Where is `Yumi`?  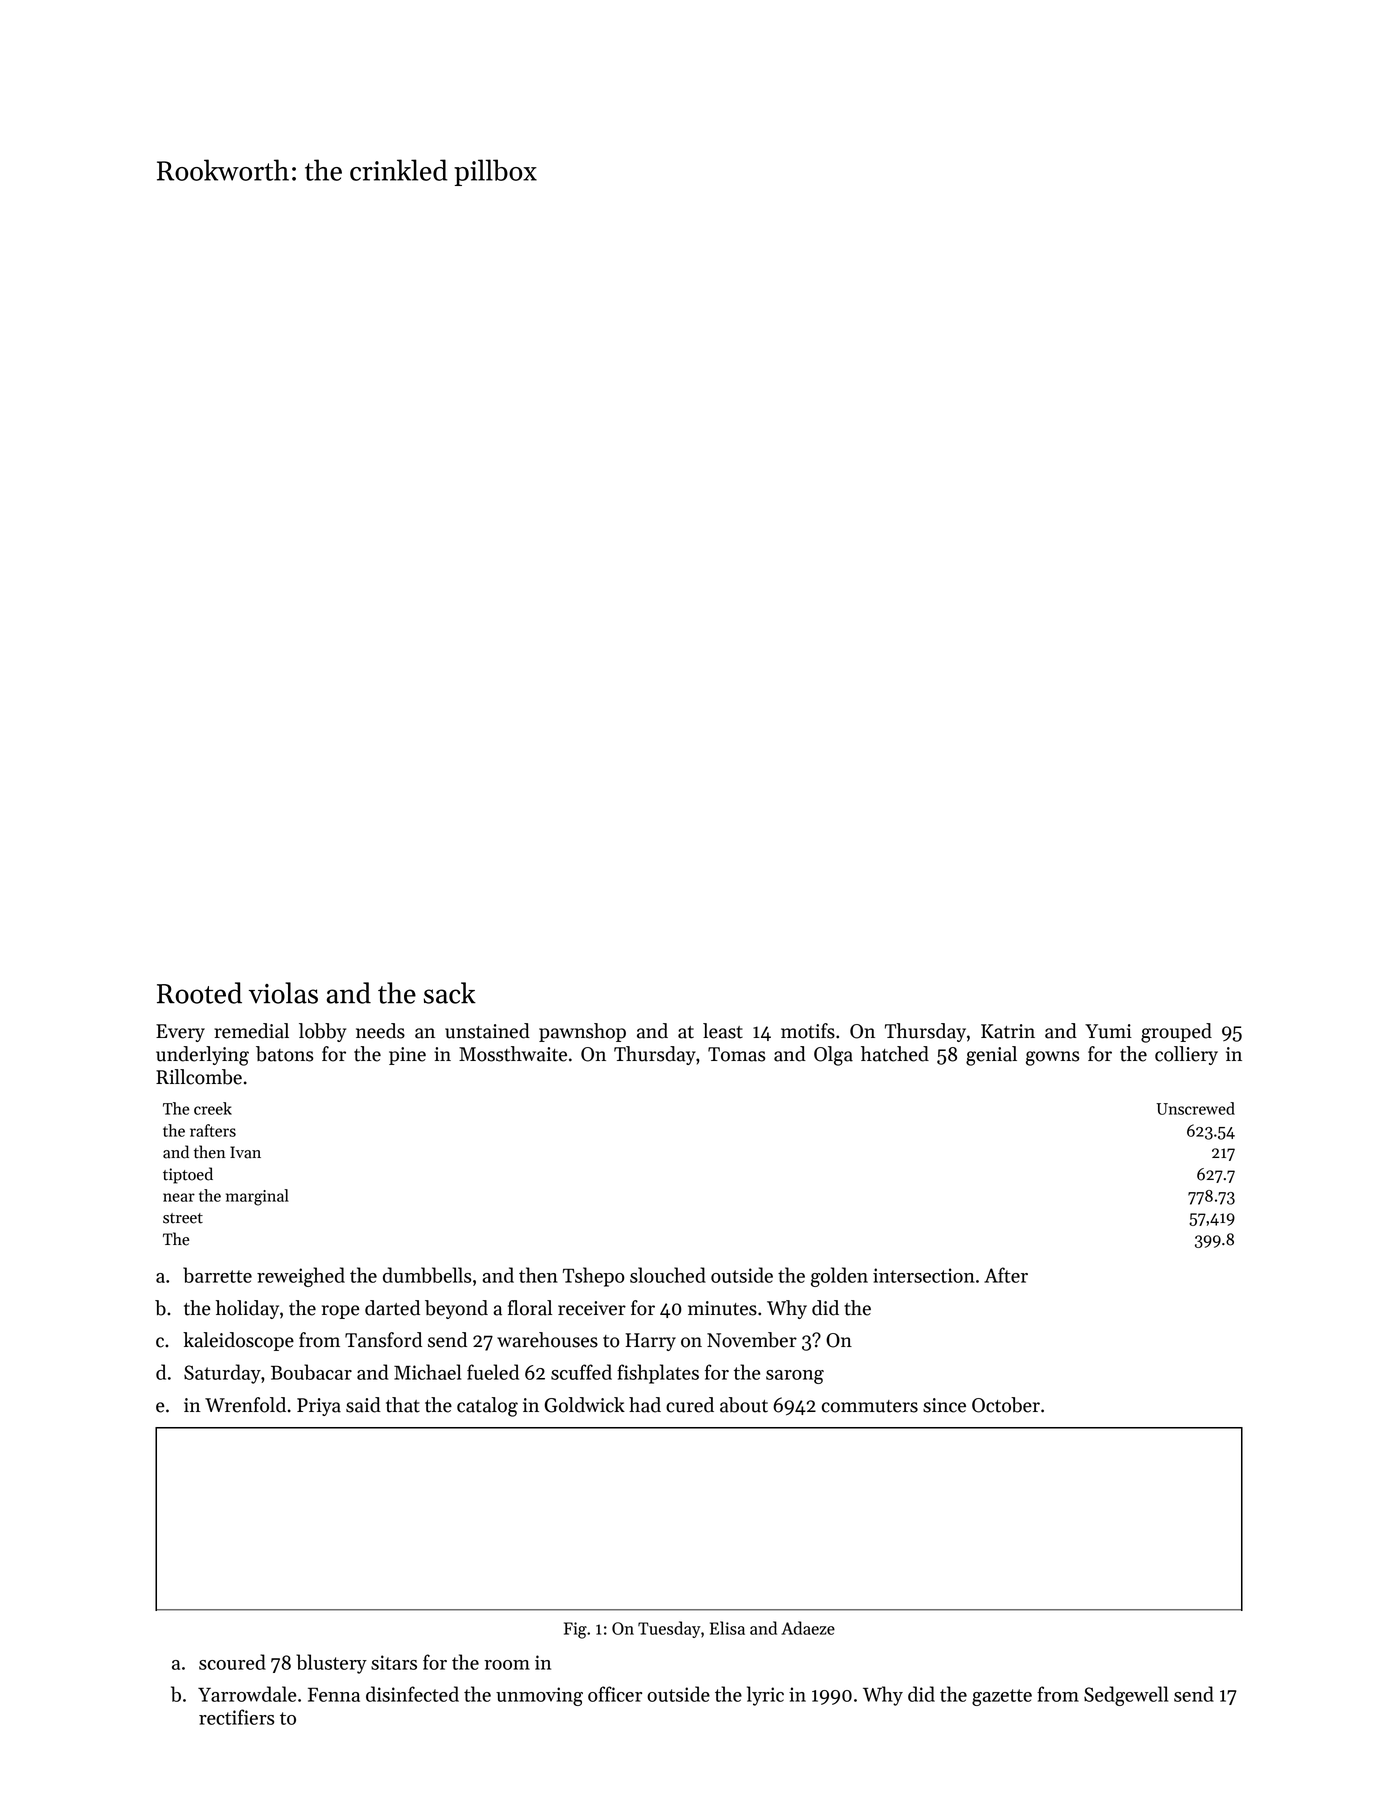
Yumi is located at coordinates (1108, 1031).
